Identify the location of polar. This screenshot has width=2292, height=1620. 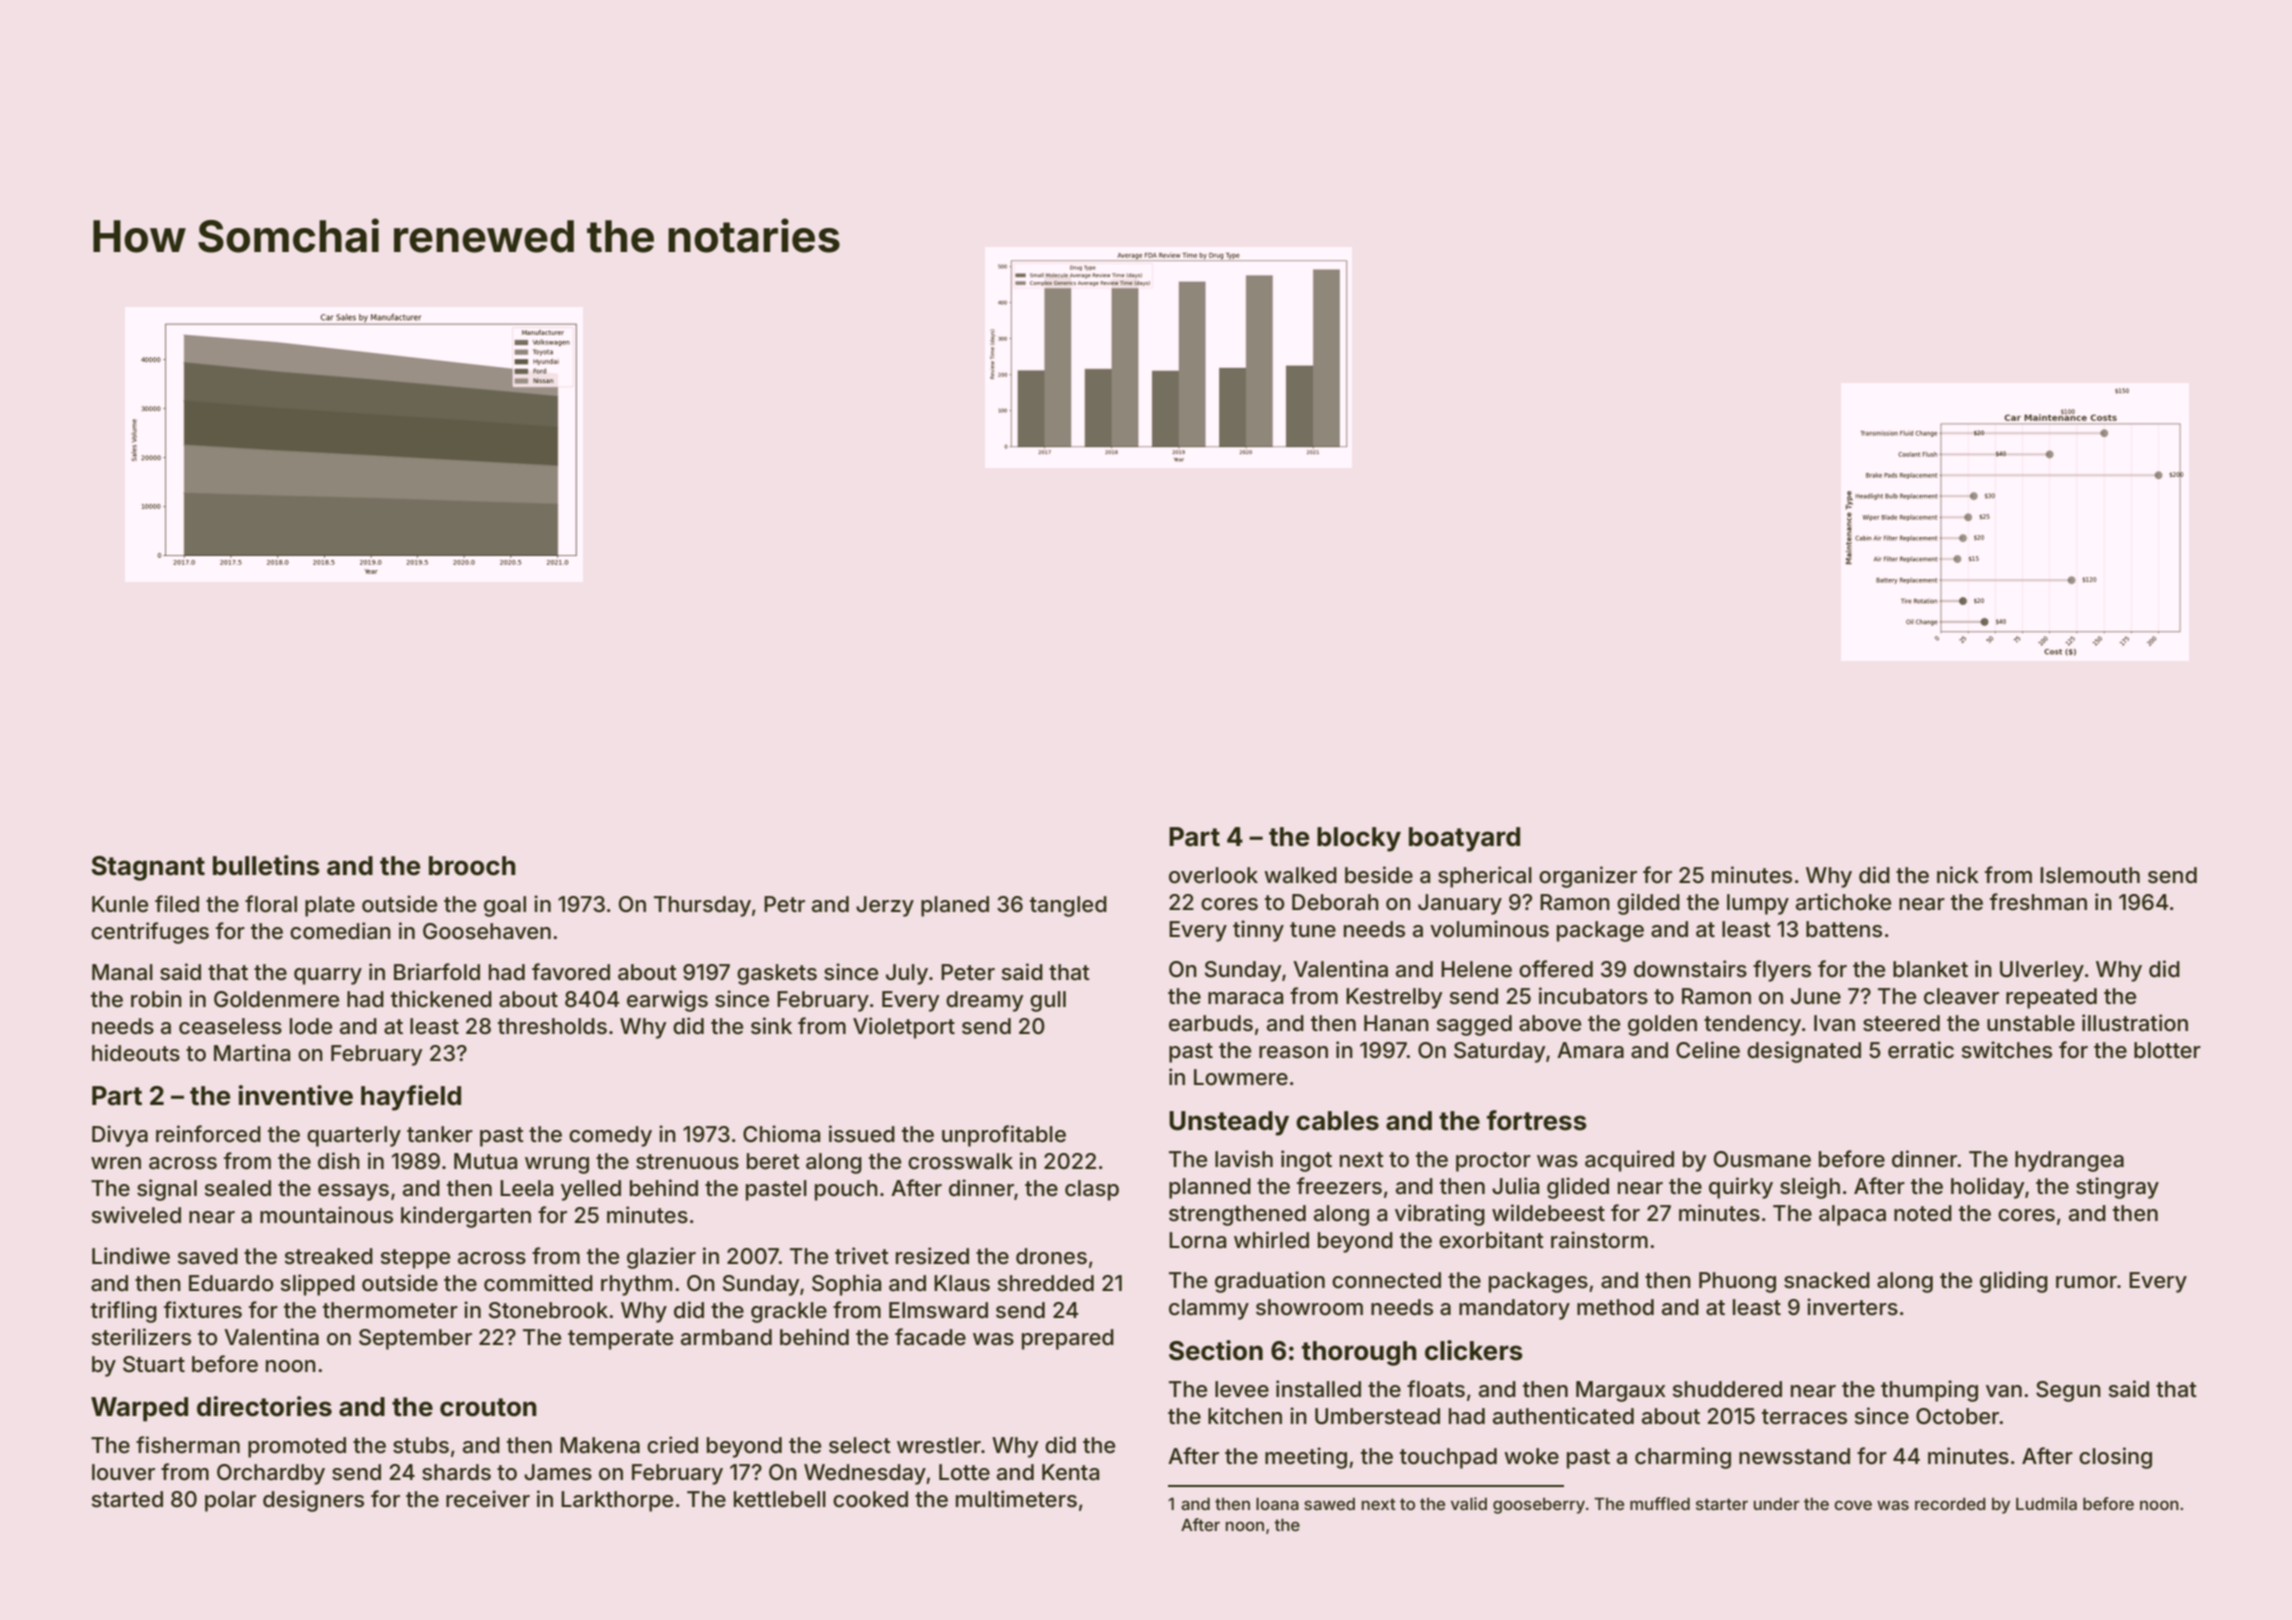
(230, 1501).
